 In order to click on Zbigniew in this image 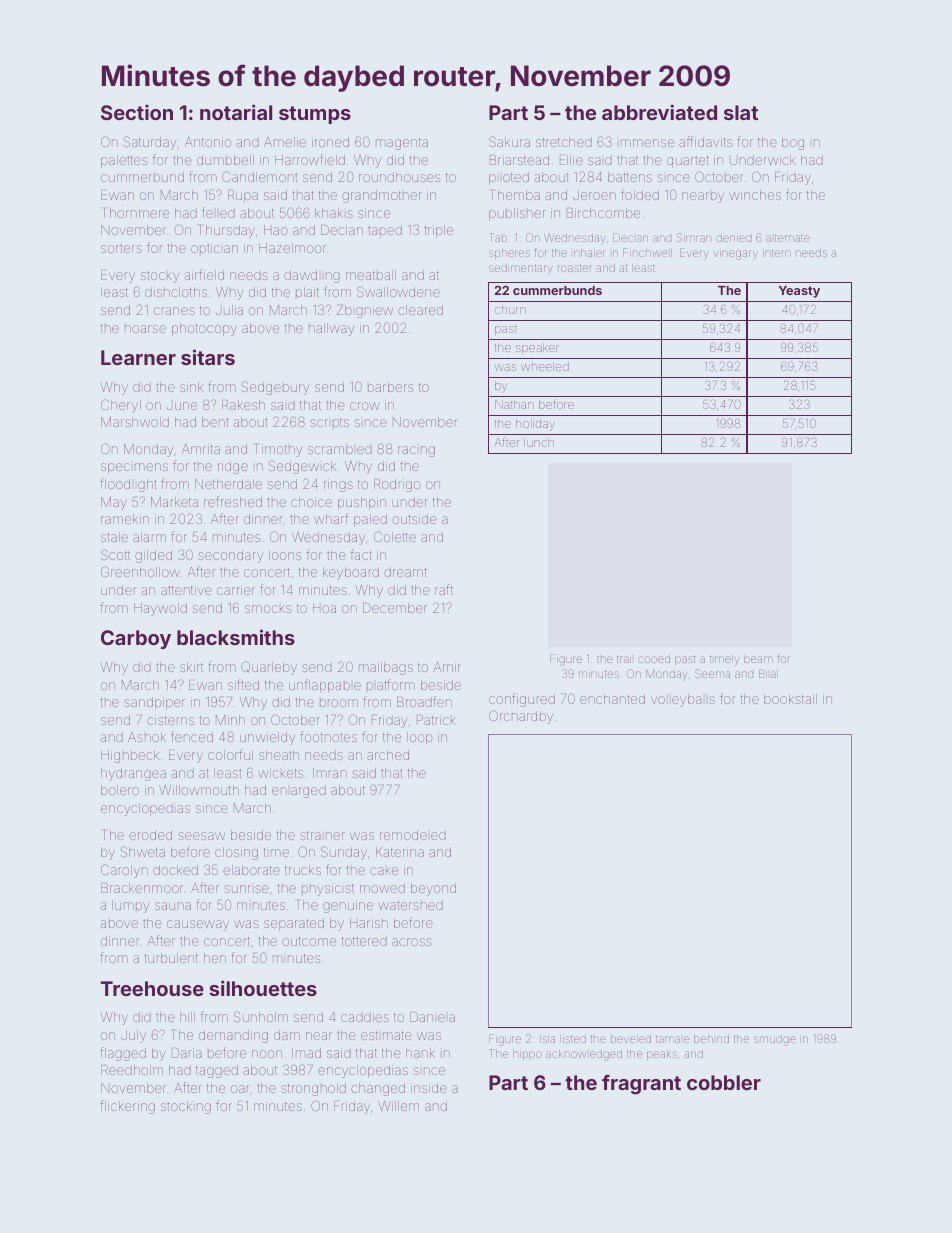, I will do `click(365, 311)`.
